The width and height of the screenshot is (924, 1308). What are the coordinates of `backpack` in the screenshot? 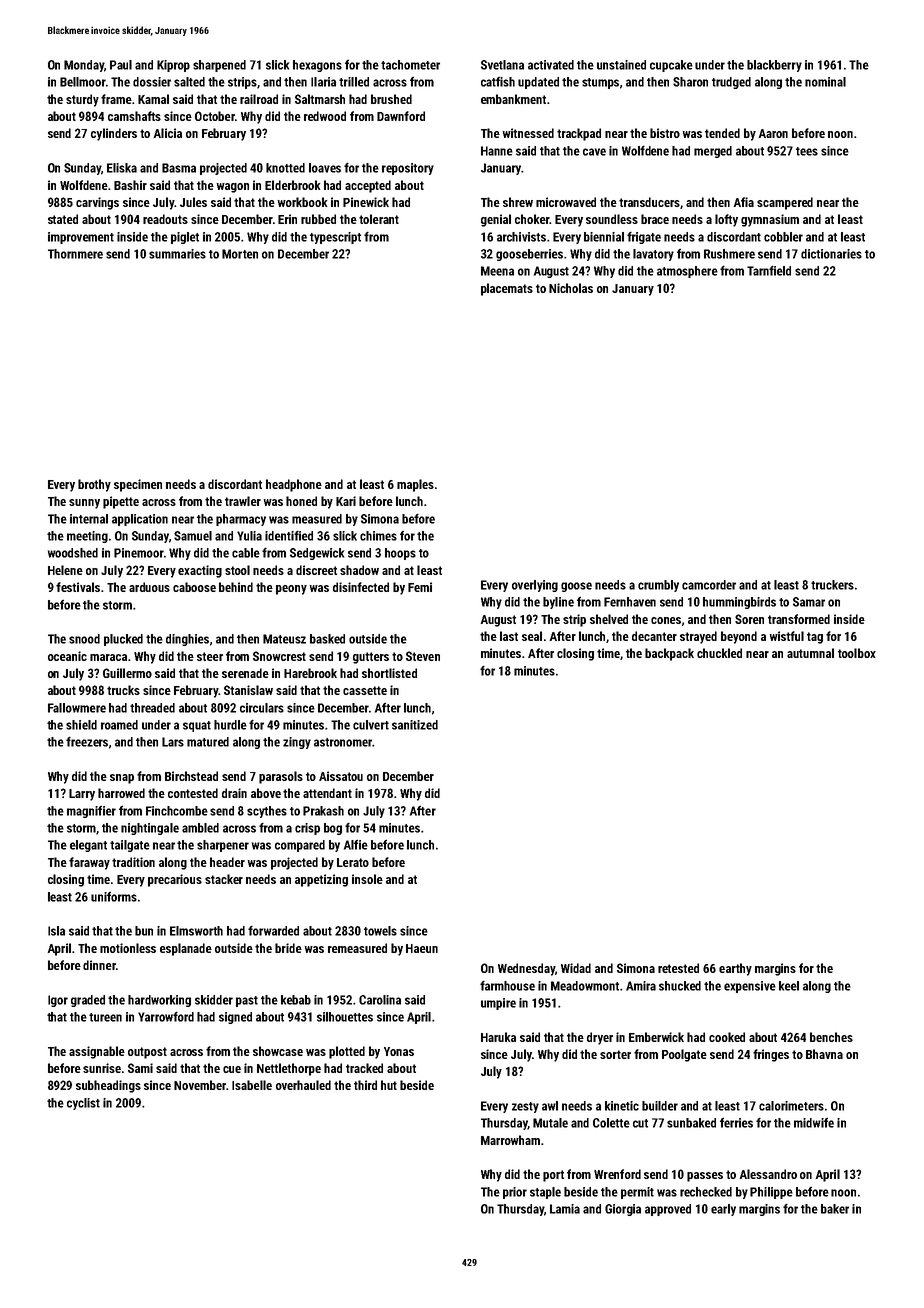 It's located at (669, 654).
